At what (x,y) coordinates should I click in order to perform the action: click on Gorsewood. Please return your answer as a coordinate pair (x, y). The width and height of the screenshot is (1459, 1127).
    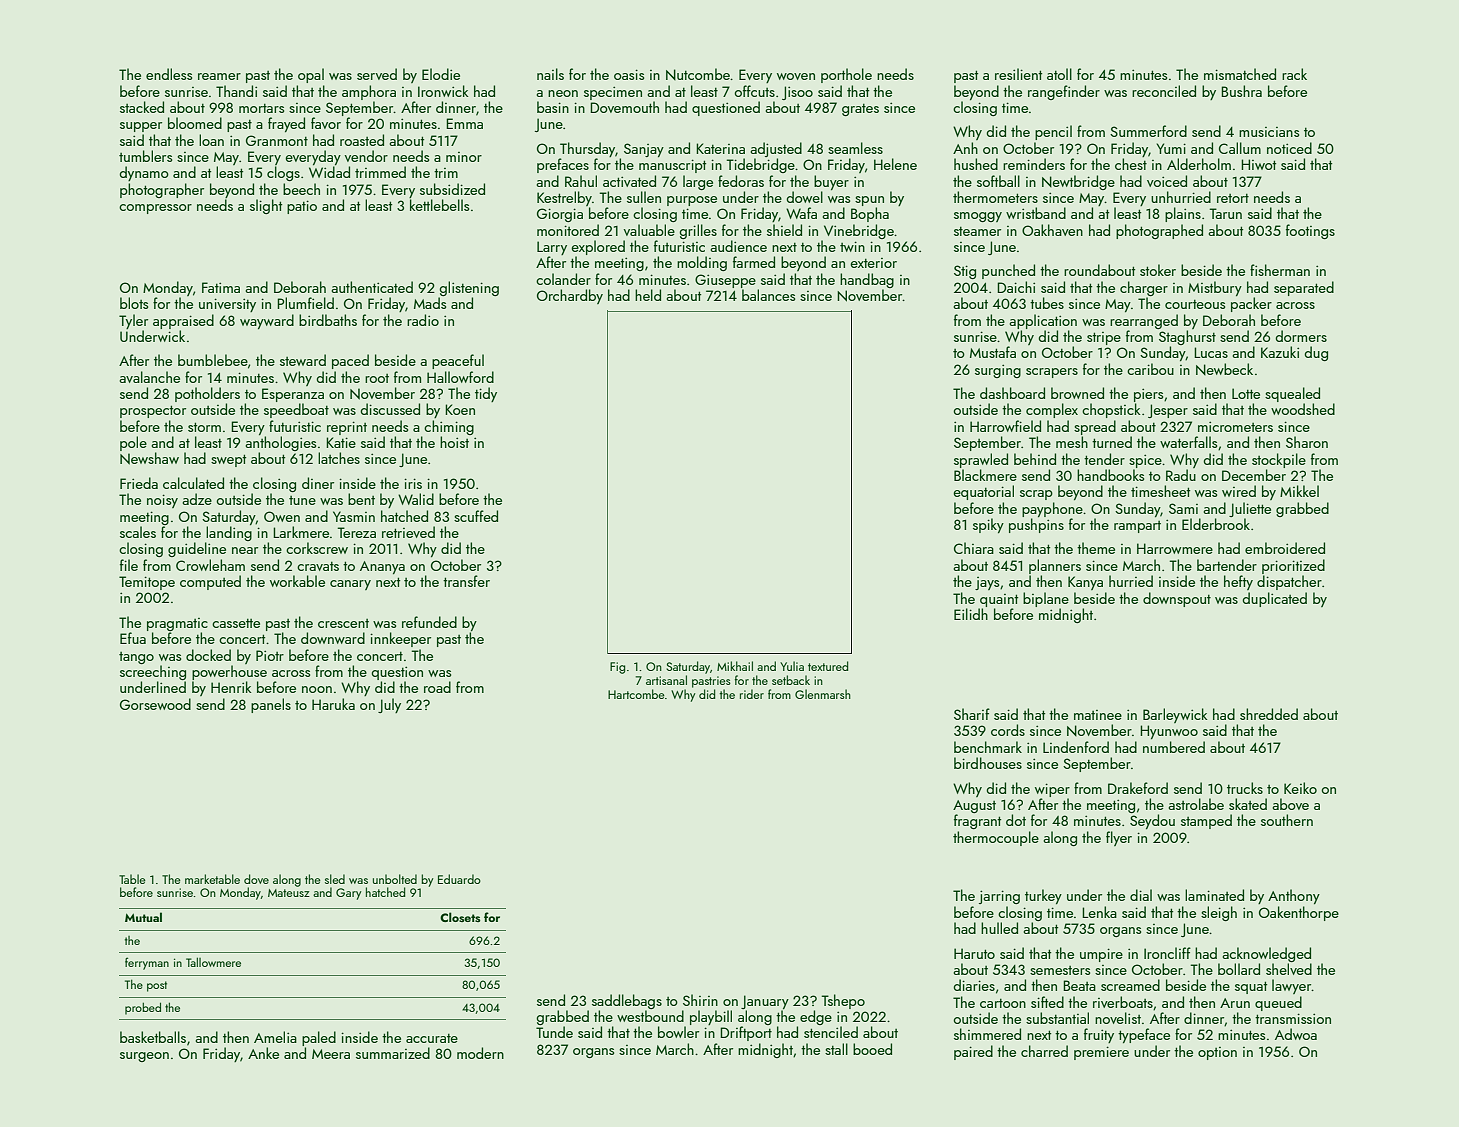
    Looking at the image, I should click on (155, 704).
